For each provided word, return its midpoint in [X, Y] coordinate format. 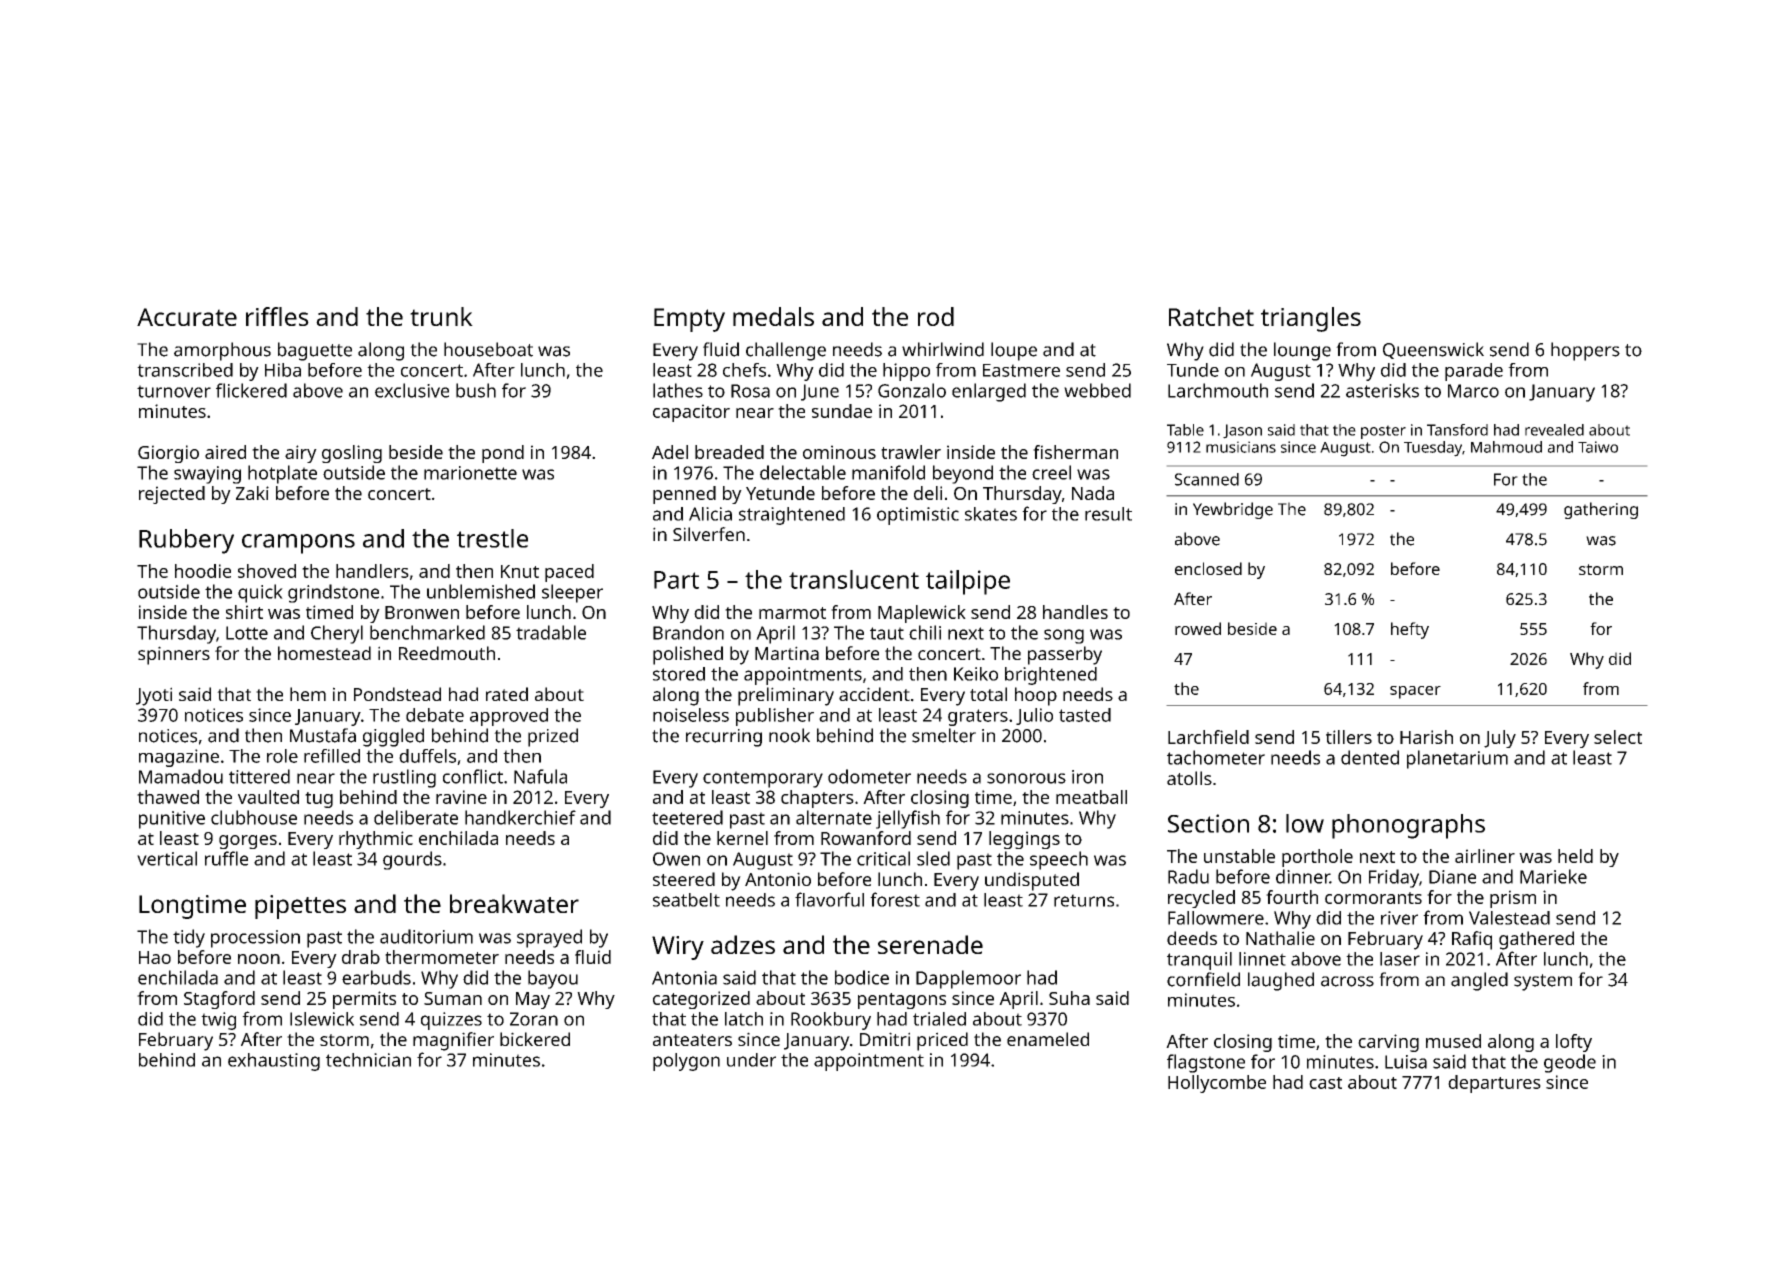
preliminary [786, 696]
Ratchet [1211, 316]
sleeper [572, 593]
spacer [1415, 692]
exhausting [274, 1062]
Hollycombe [1217, 1084]
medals [773, 316]
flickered [251, 390]
